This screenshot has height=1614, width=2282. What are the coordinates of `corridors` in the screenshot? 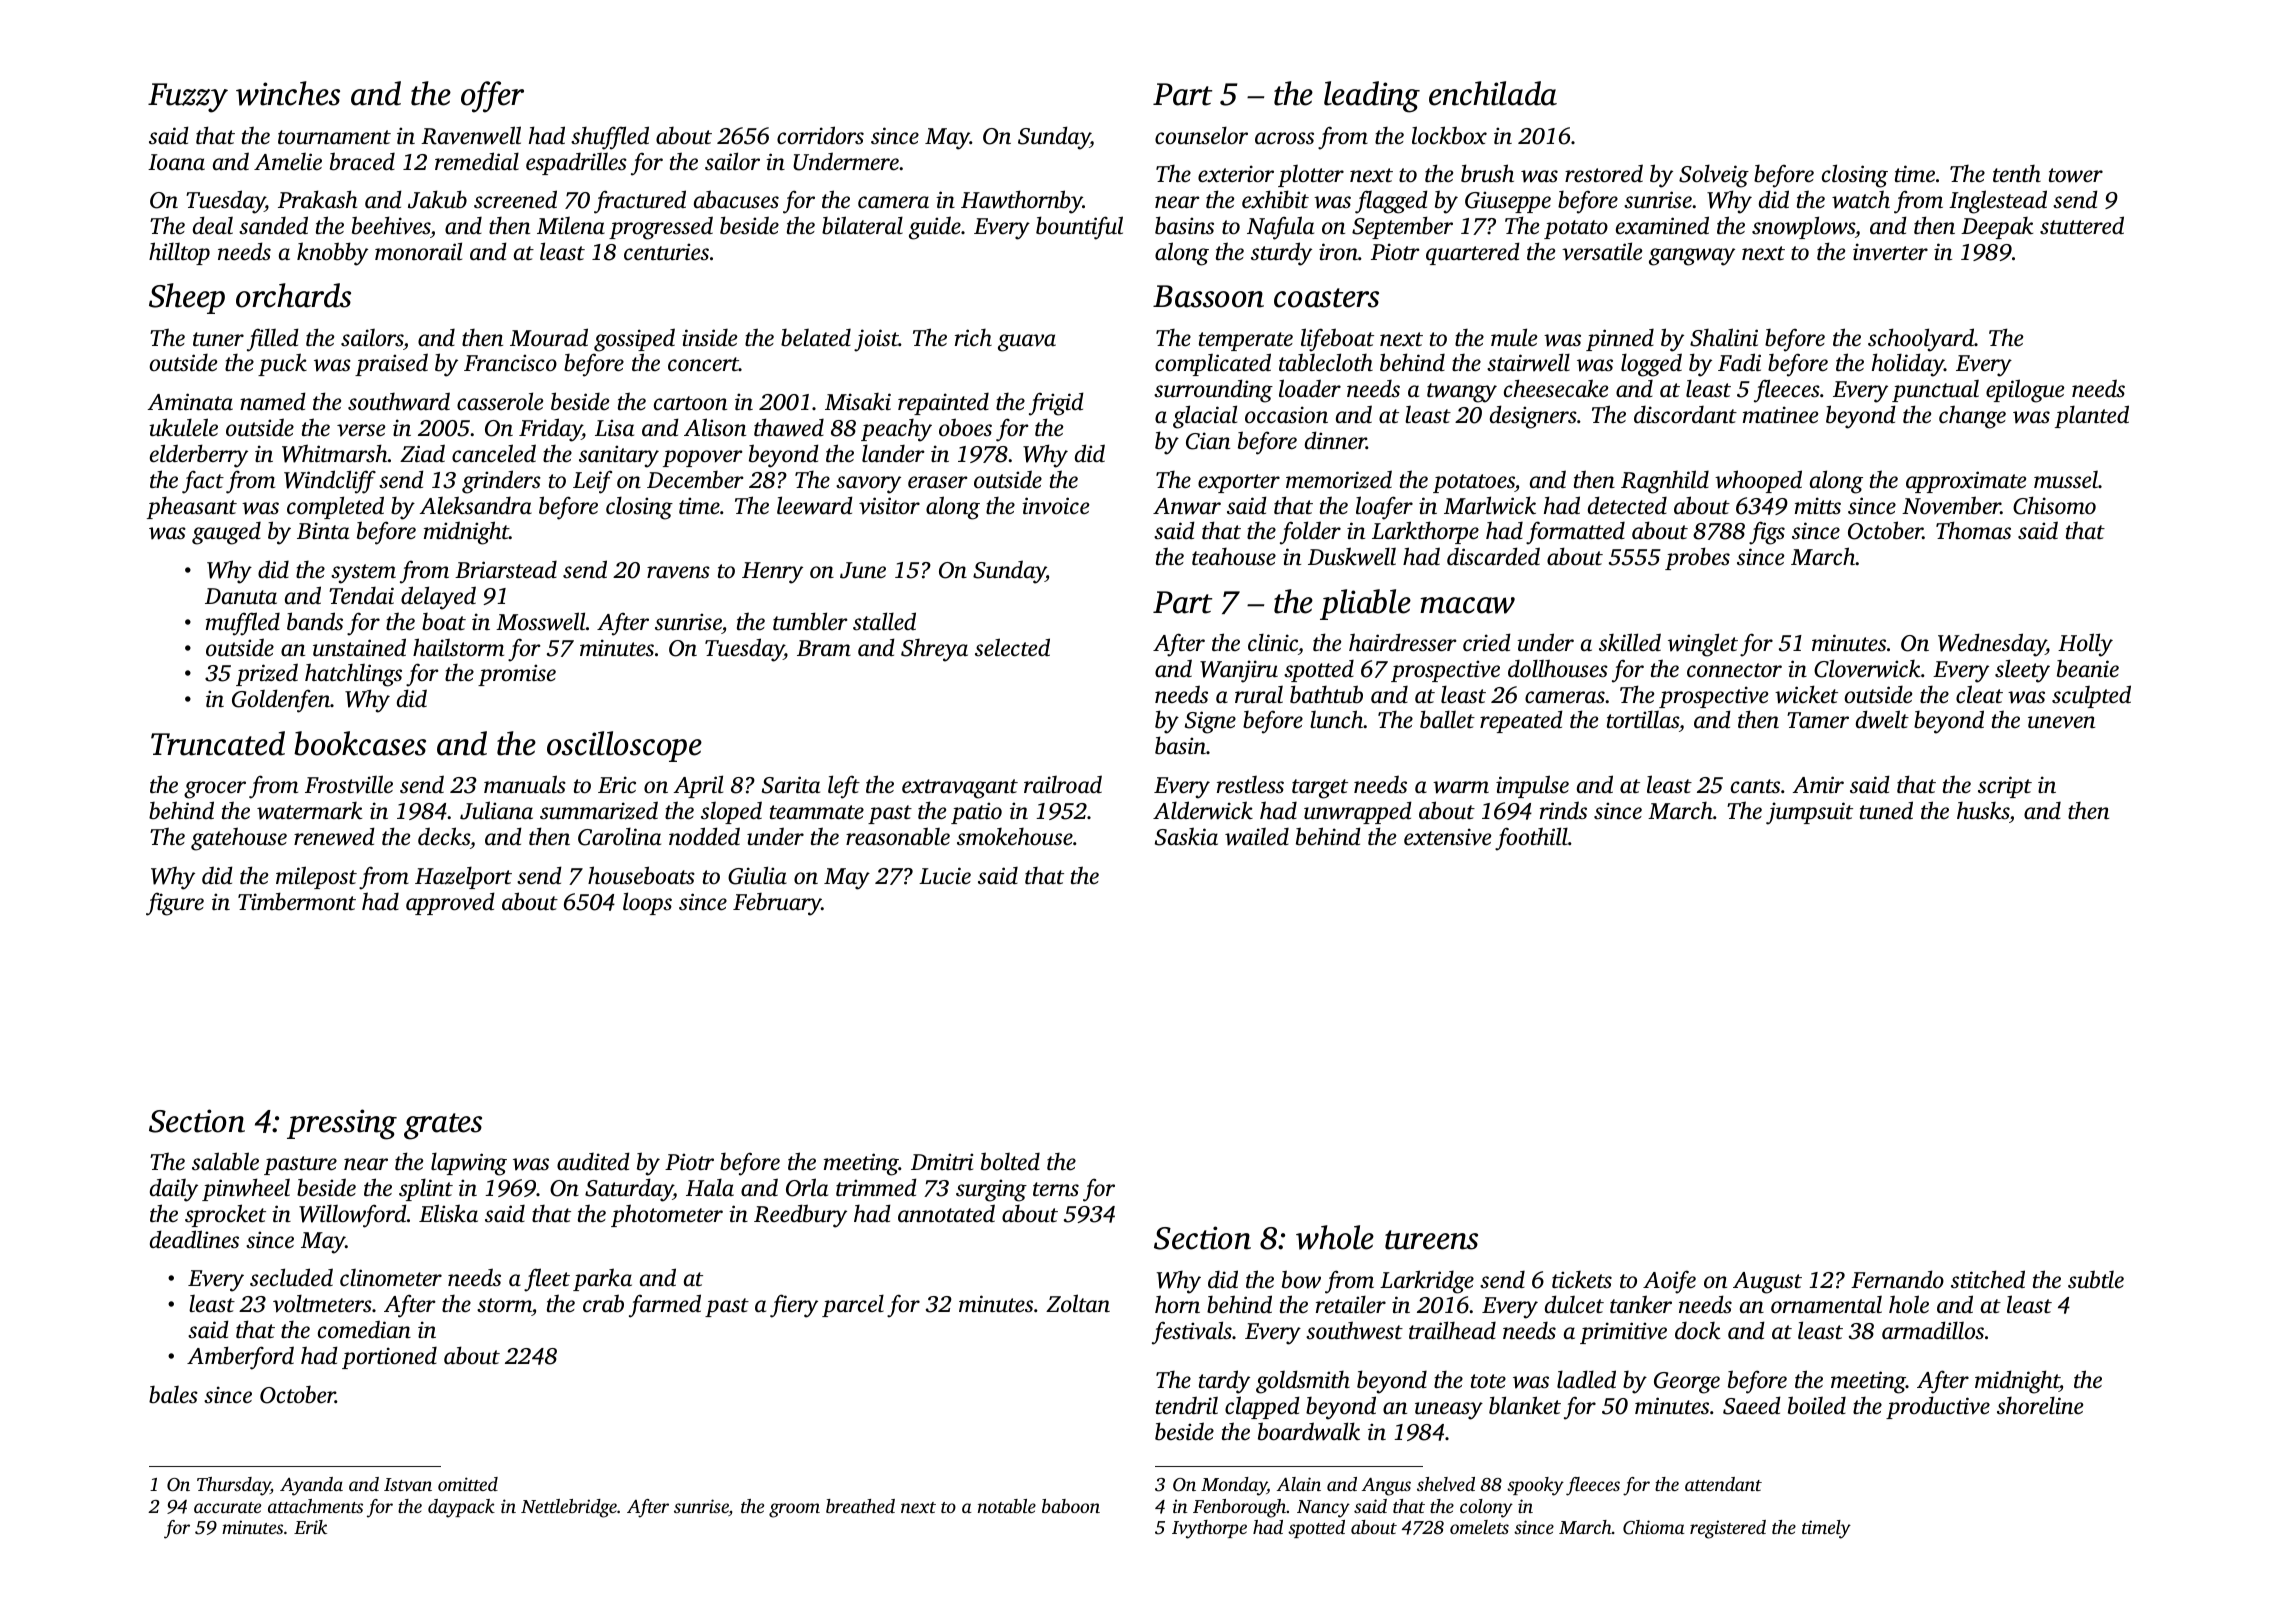 It's located at (820, 135).
